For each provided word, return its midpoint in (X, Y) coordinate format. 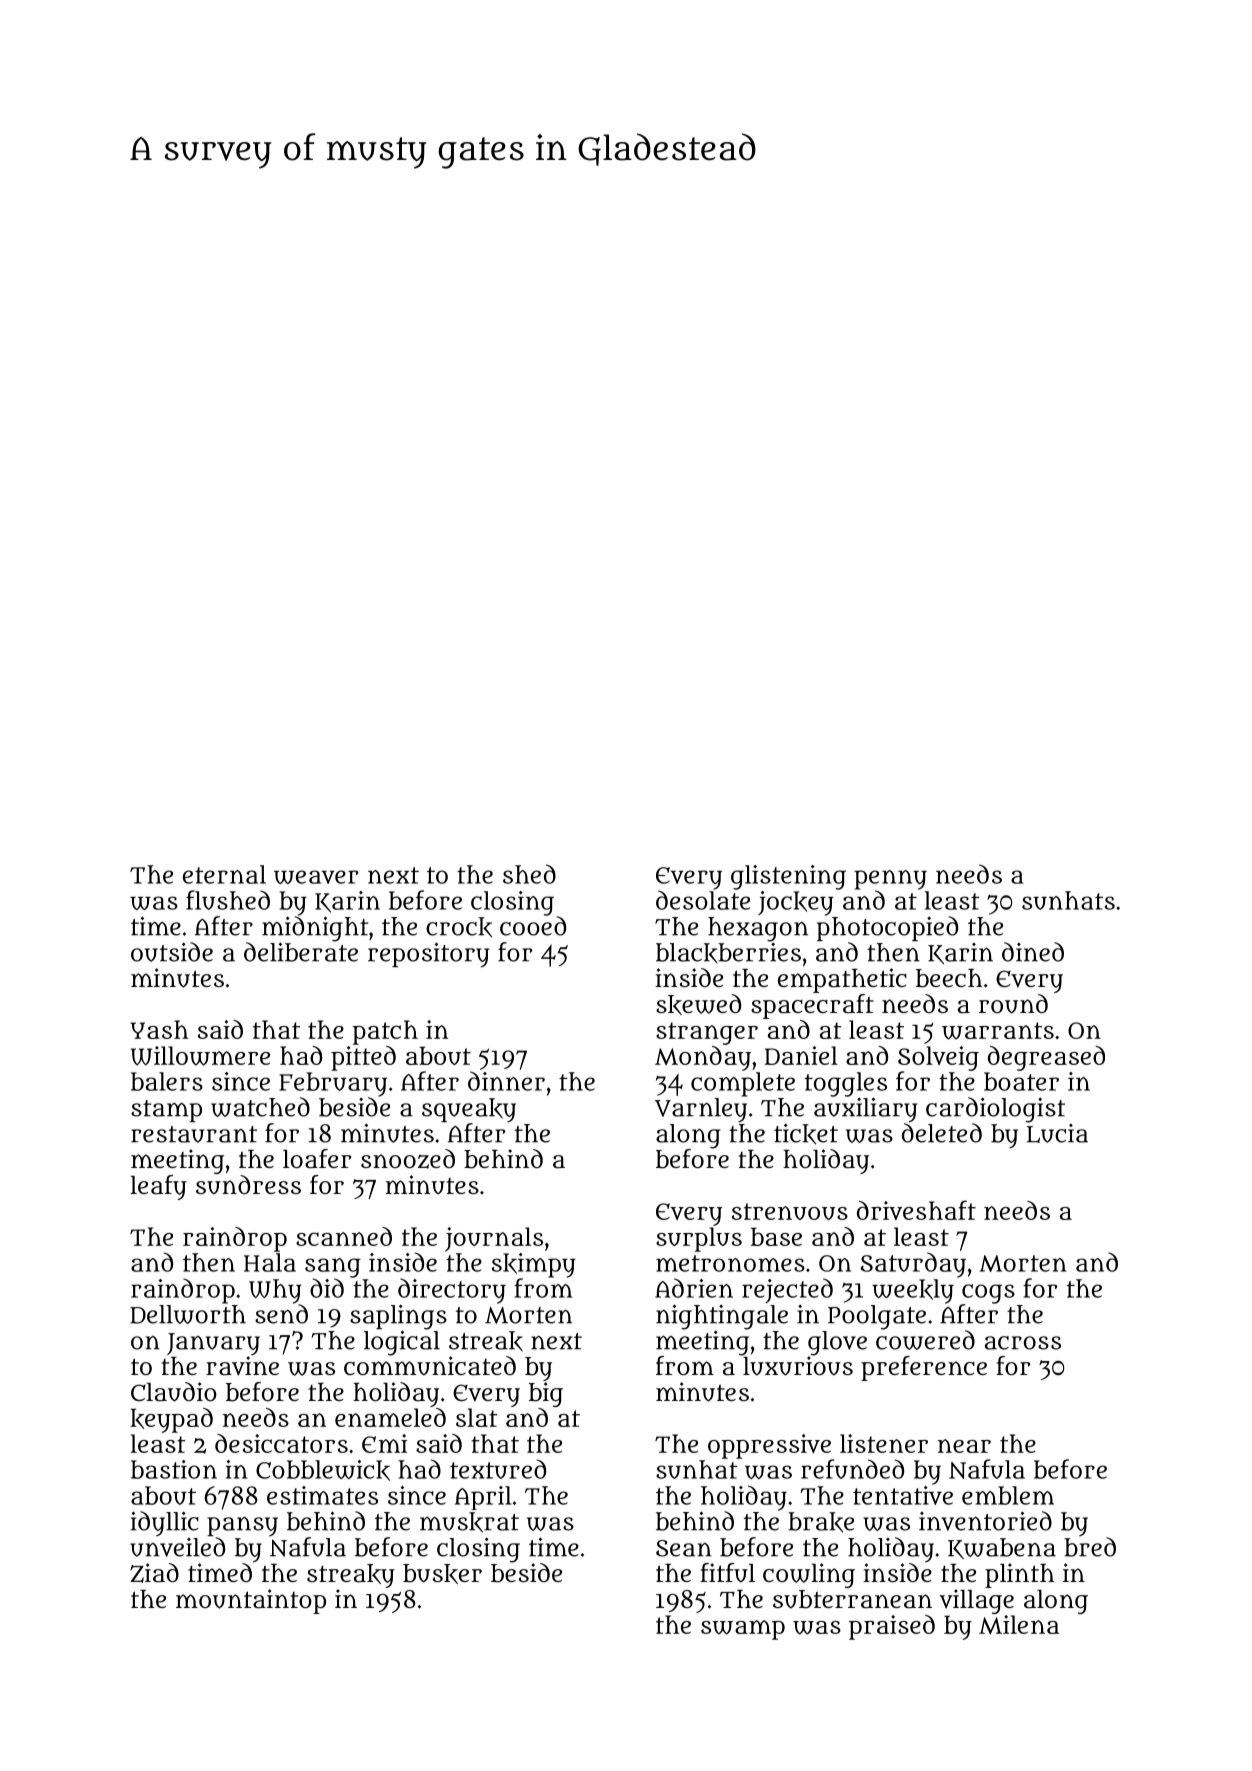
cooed (533, 926)
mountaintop (251, 1601)
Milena (1019, 1624)
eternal (224, 874)
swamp (743, 1630)
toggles (846, 1084)
